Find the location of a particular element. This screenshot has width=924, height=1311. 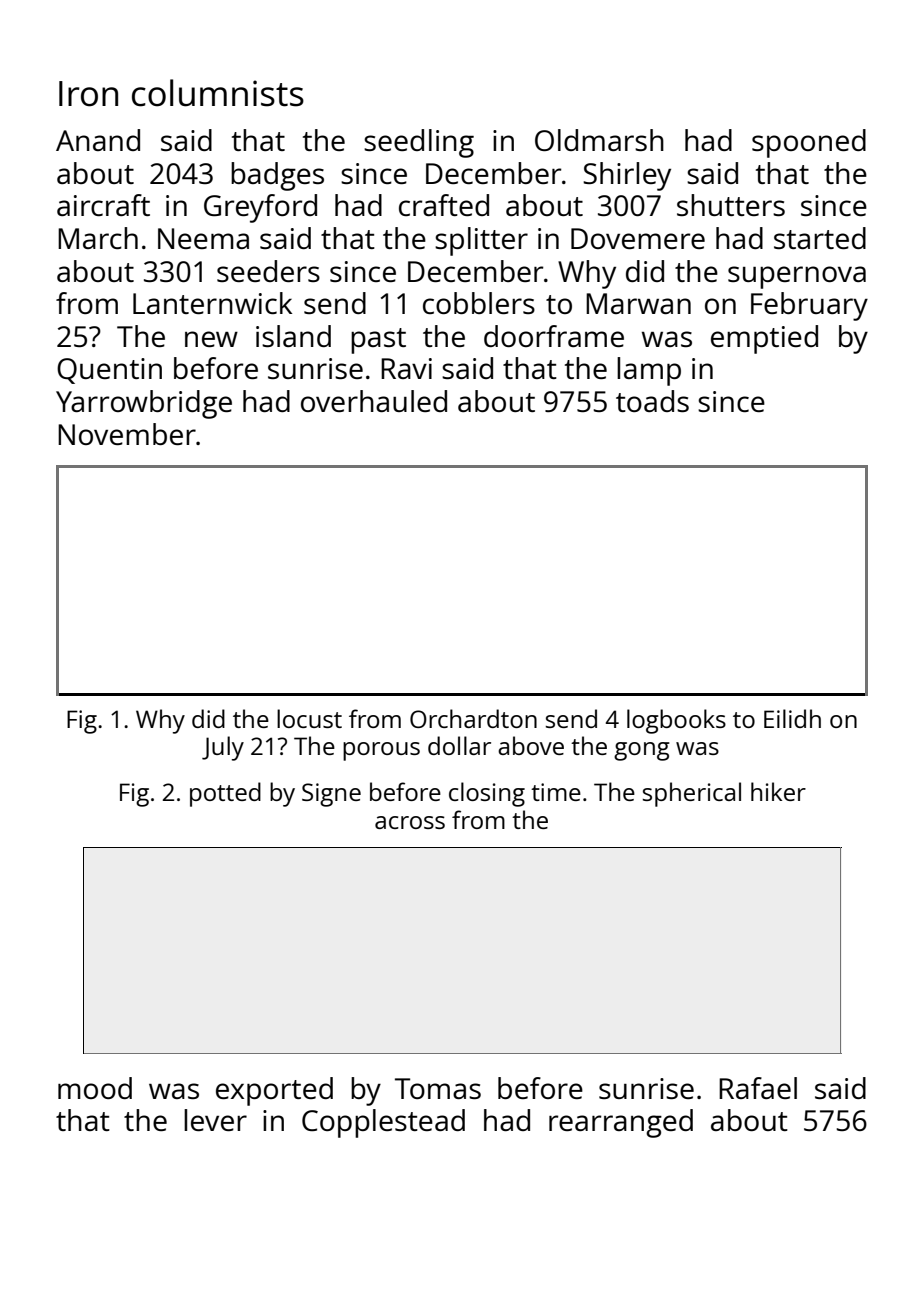

potted is located at coordinates (225, 794).
